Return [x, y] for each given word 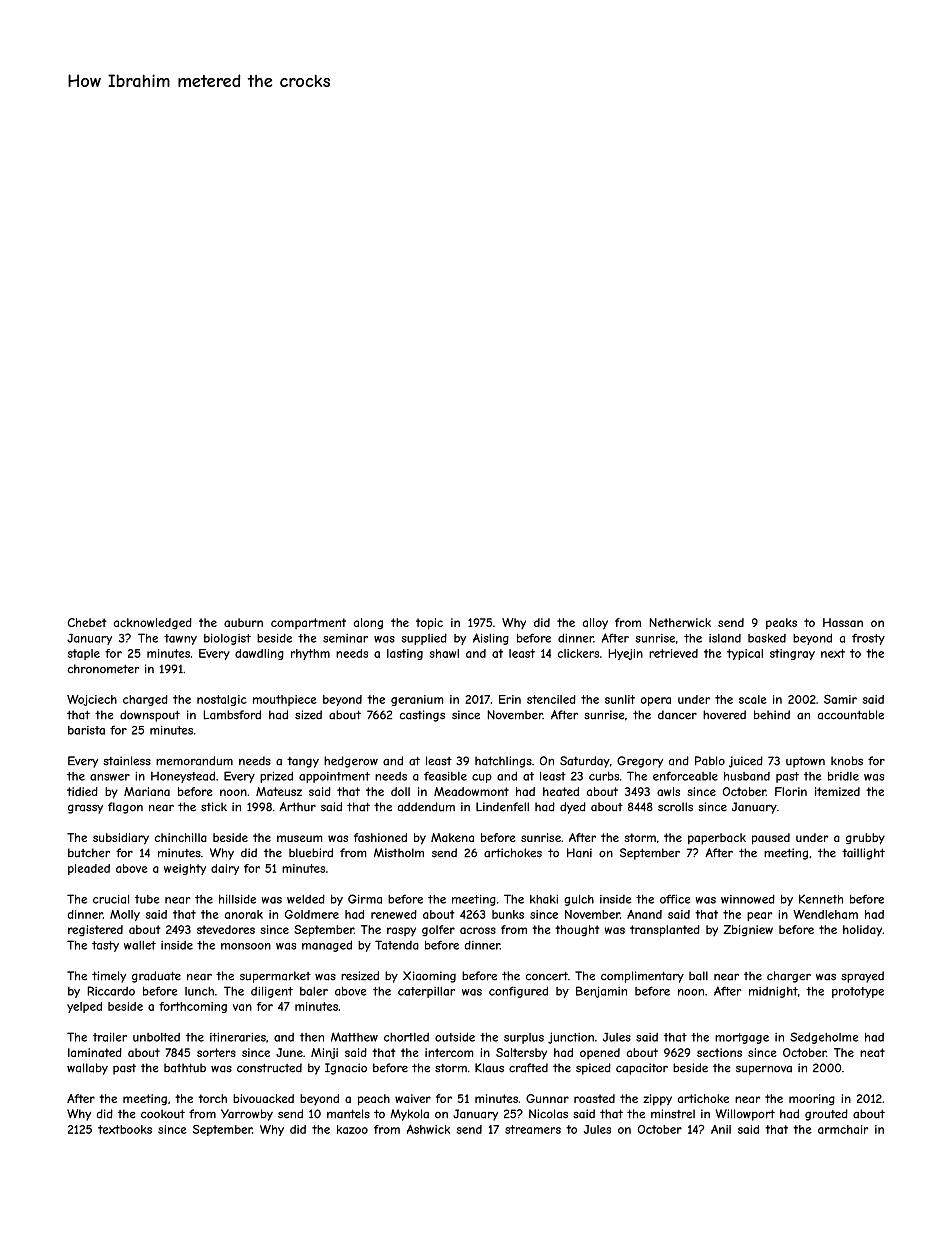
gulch [579, 900]
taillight [863, 854]
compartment [308, 623]
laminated [95, 1052]
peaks [781, 624]
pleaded [89, 869]
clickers [578, 653]
